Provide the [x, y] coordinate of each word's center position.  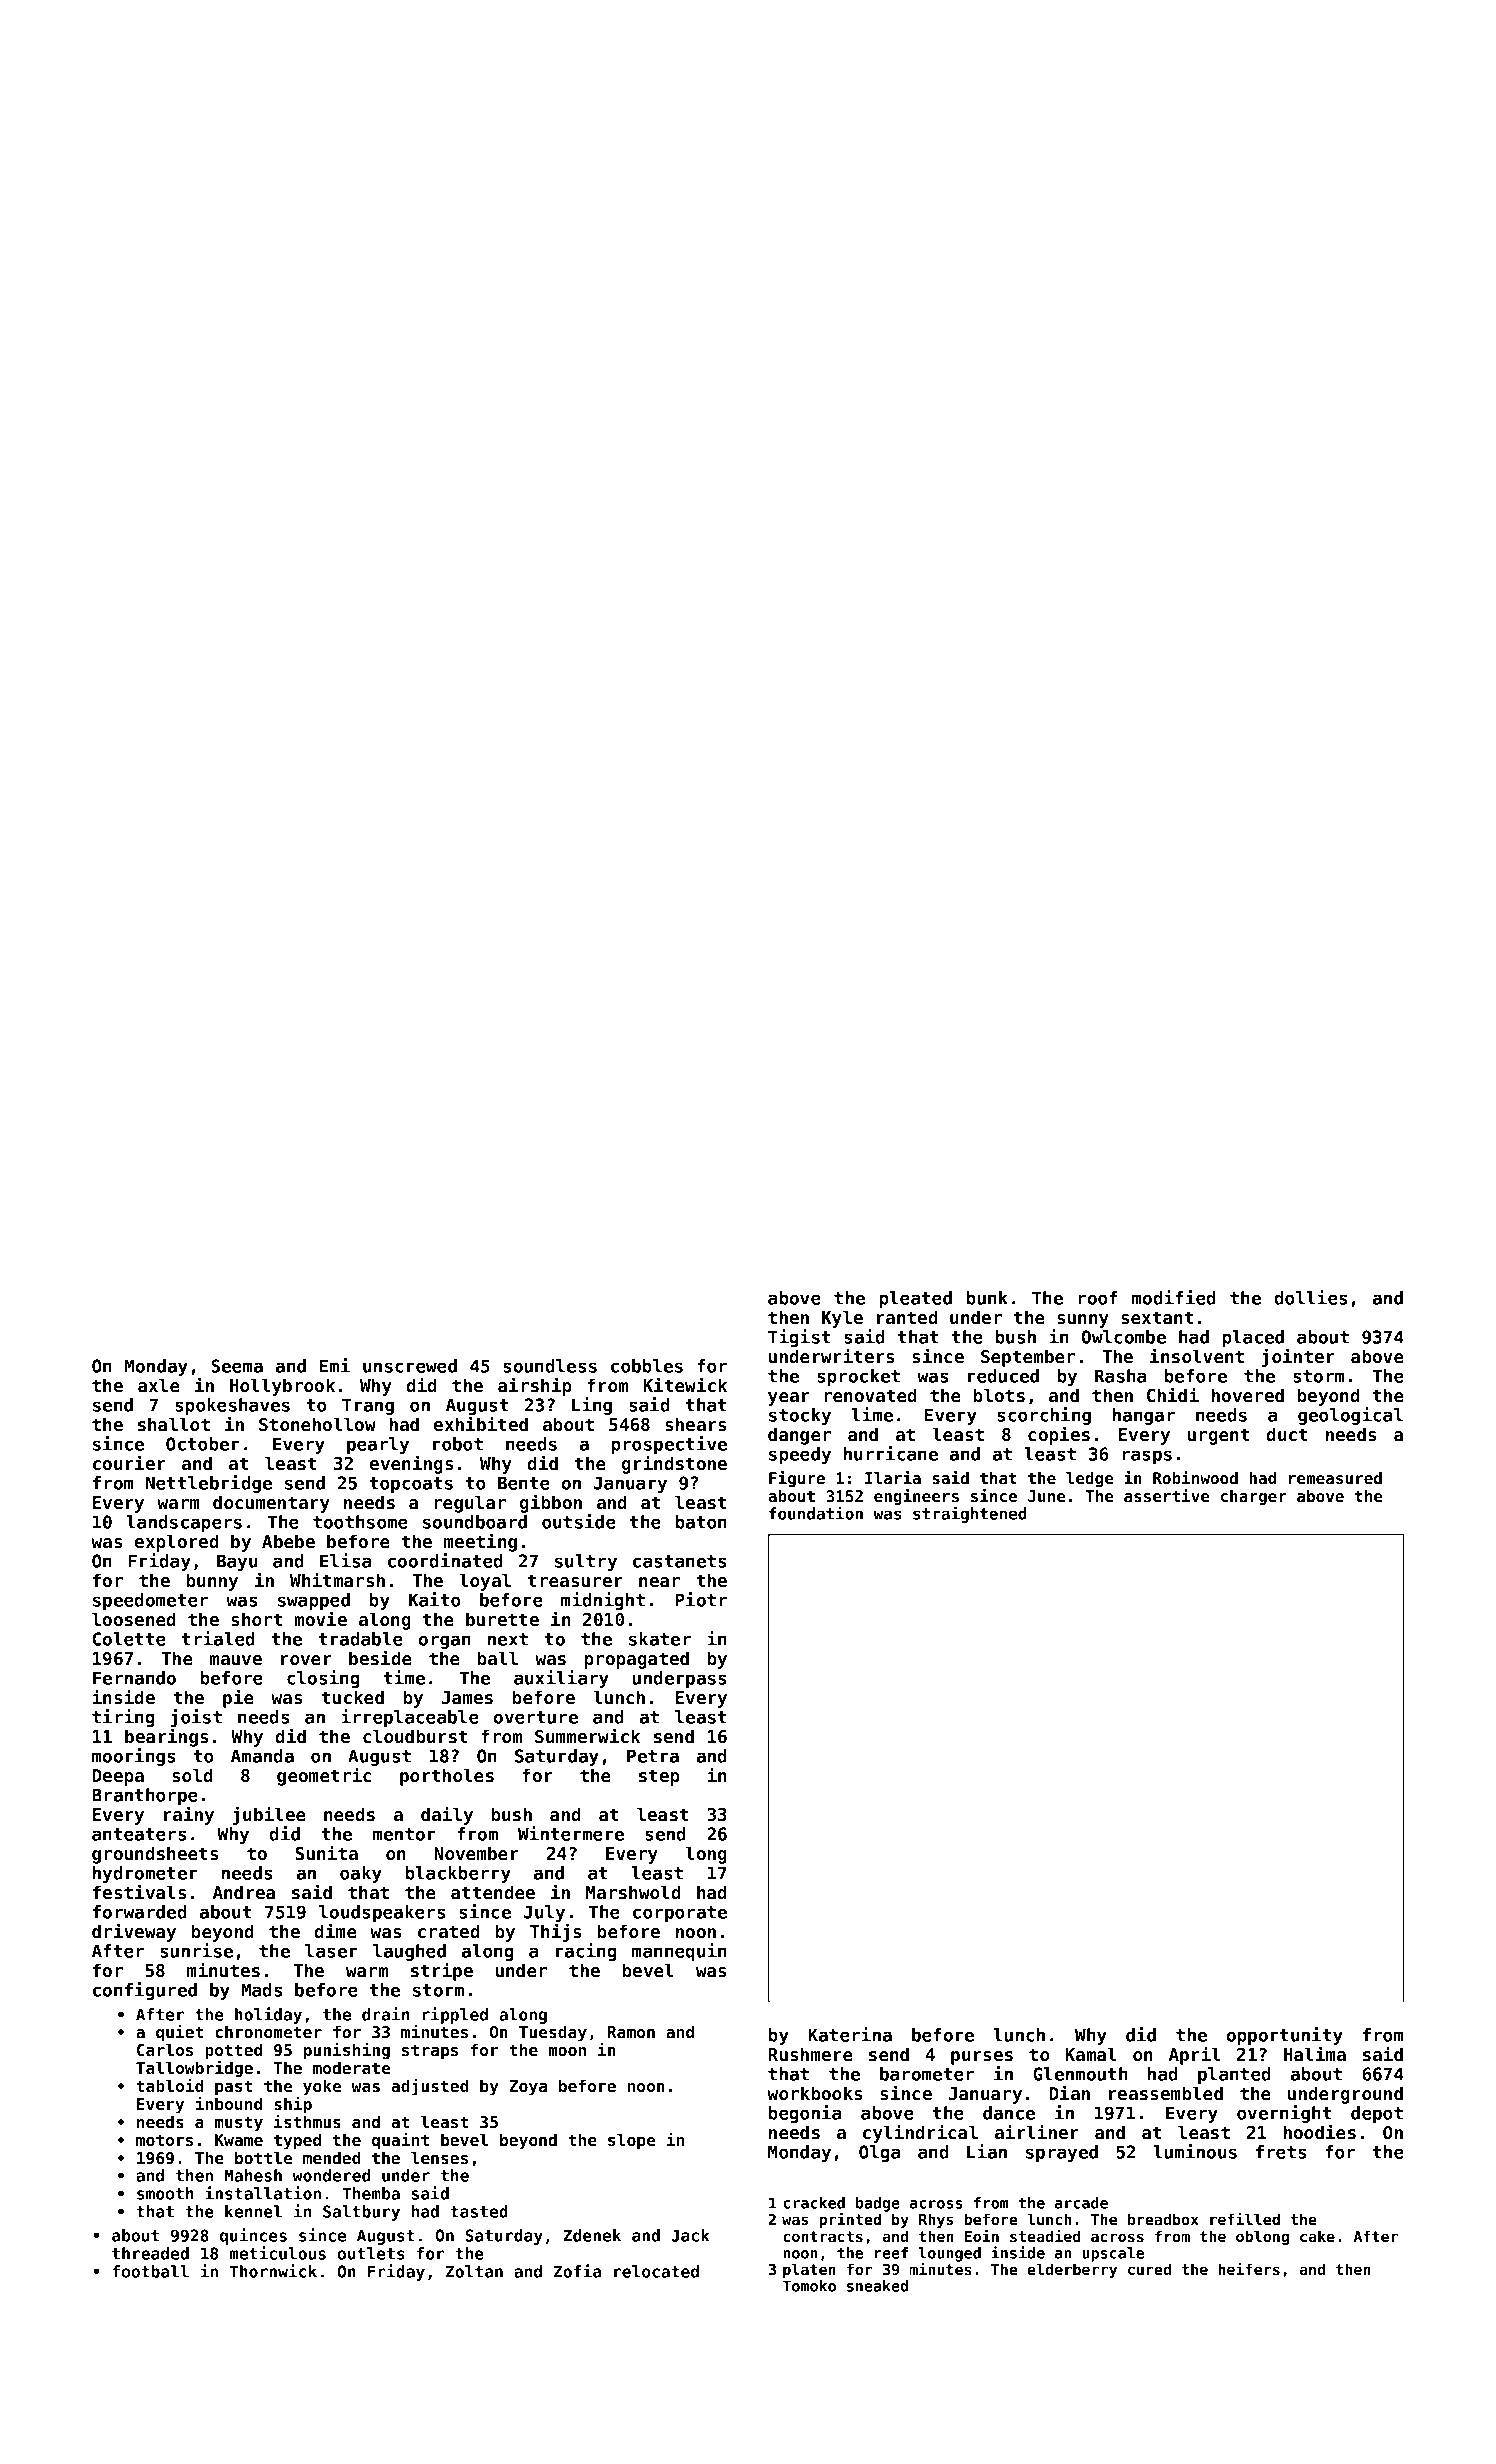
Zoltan [474, 2271]
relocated [656, 2271]
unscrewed [410, 1366]
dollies [1311, 1297]
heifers [1249, 2269]
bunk [987, 1298]
